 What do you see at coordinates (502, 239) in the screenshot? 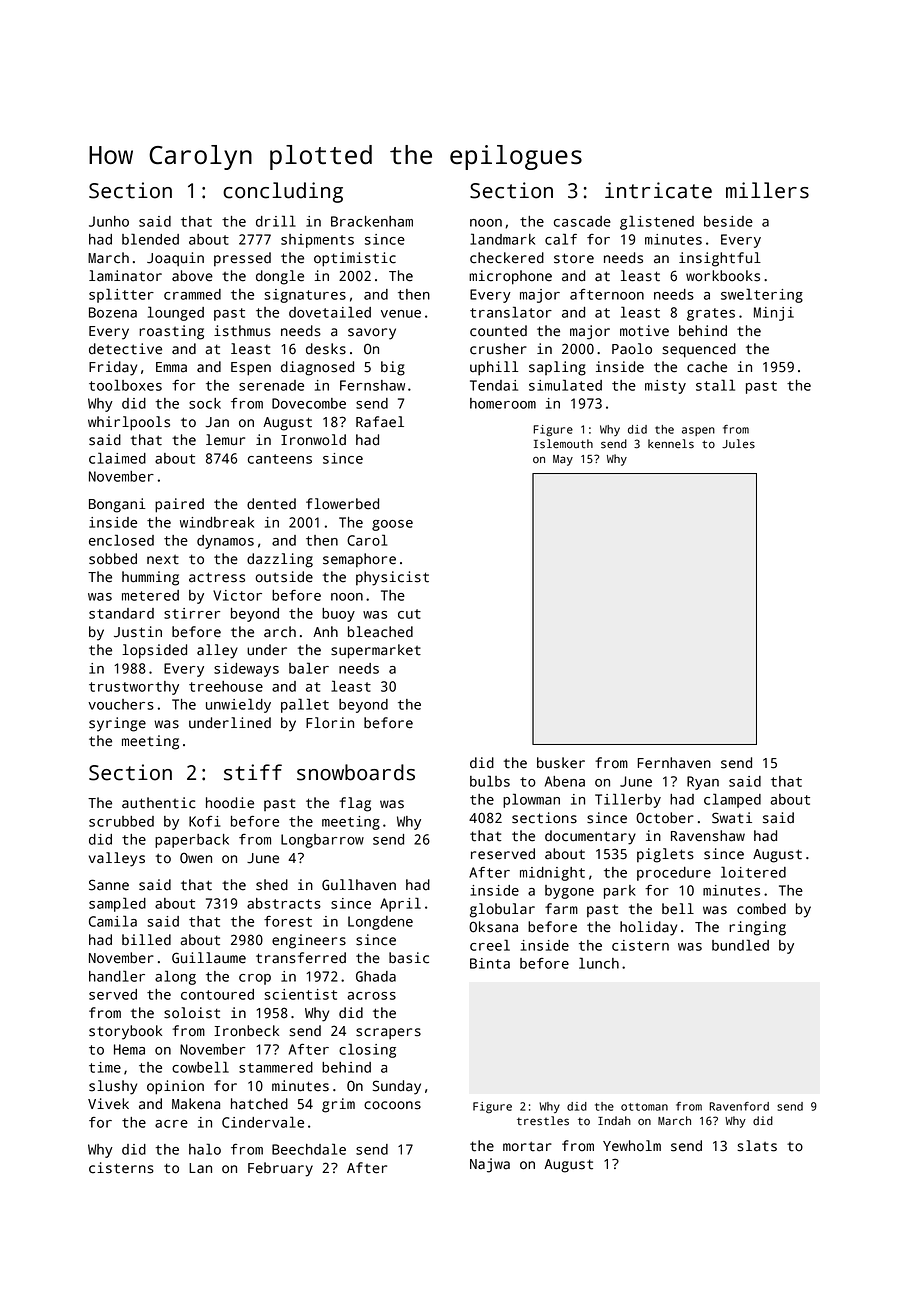
I see `landmark` at bounding box center [502, 239].
